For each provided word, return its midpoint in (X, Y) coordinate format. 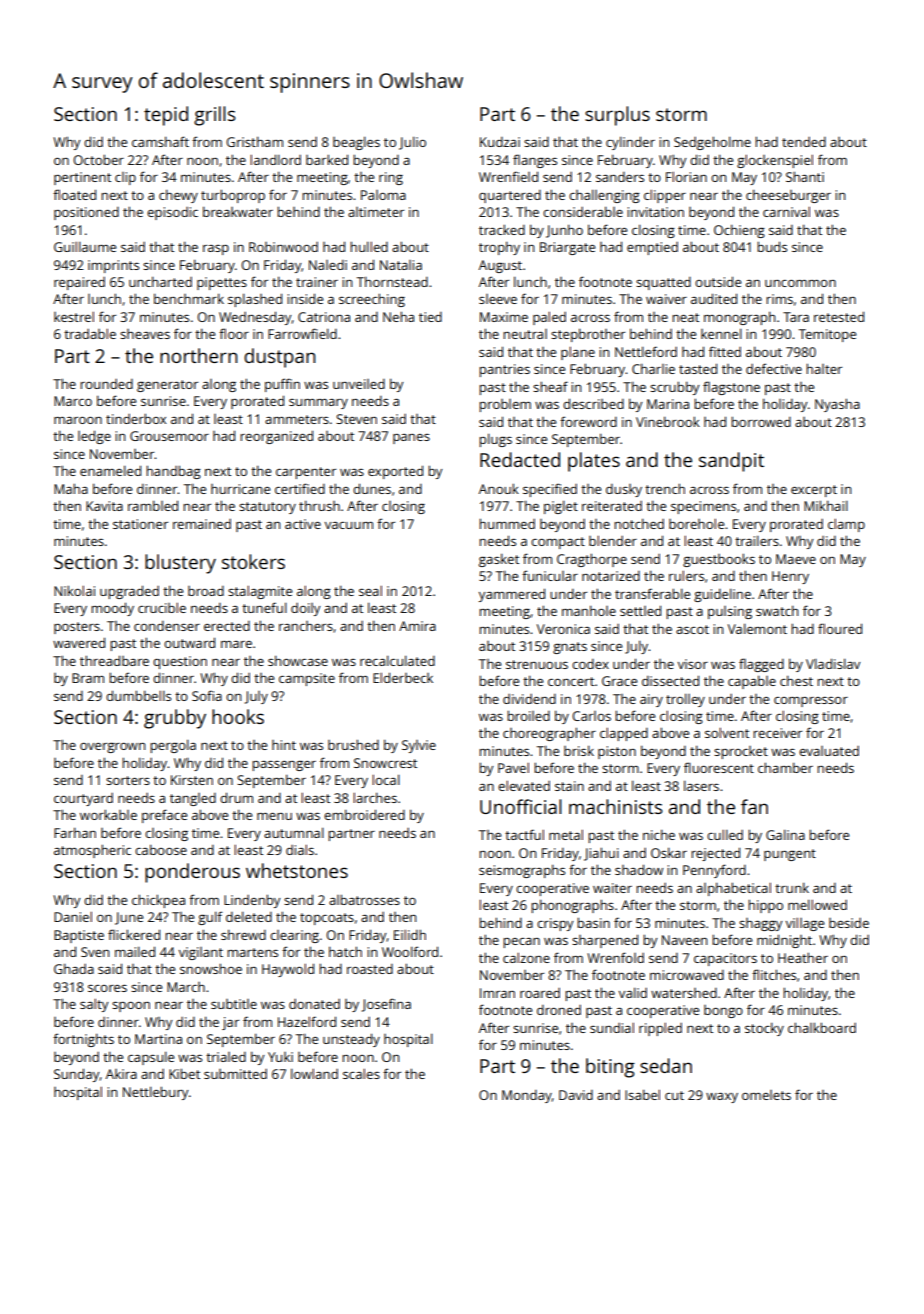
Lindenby (252, 901)
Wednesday (255, 318)
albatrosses (364, 899)
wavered (79, 642)
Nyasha (837, 405)
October (98, 159)
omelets (766, 1095)
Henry (790, 577)
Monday (527, 1096)
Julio (412, 143)
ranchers (306, 626)
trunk (792, 887)
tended (804, 142)
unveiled (359, 384)
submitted (235, 1074)
